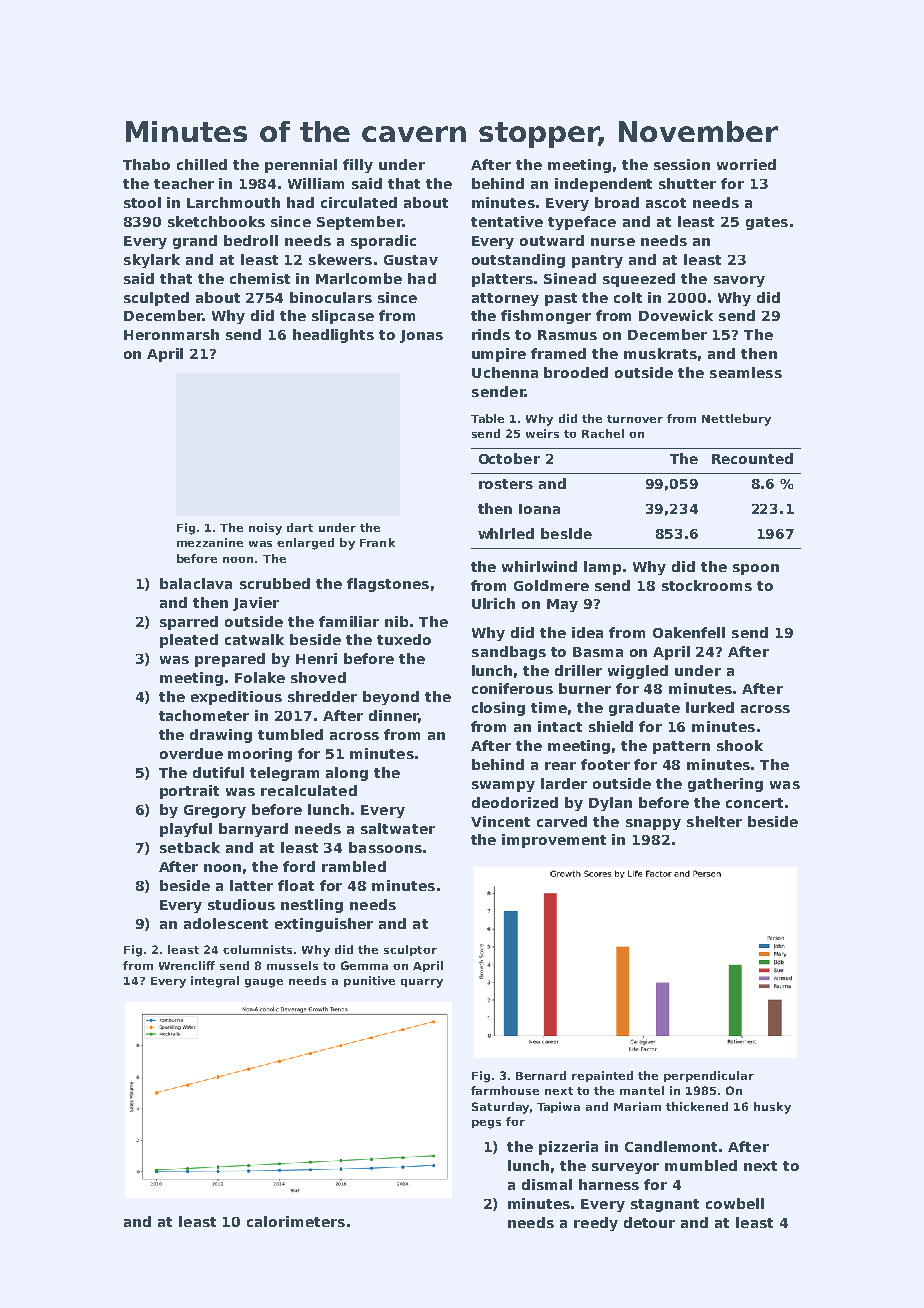 Image resolution: width=924 pixels, height=1308 pixels. Describe the element at coordinates (714, 821) in the image. I see `shelter` at that location.
